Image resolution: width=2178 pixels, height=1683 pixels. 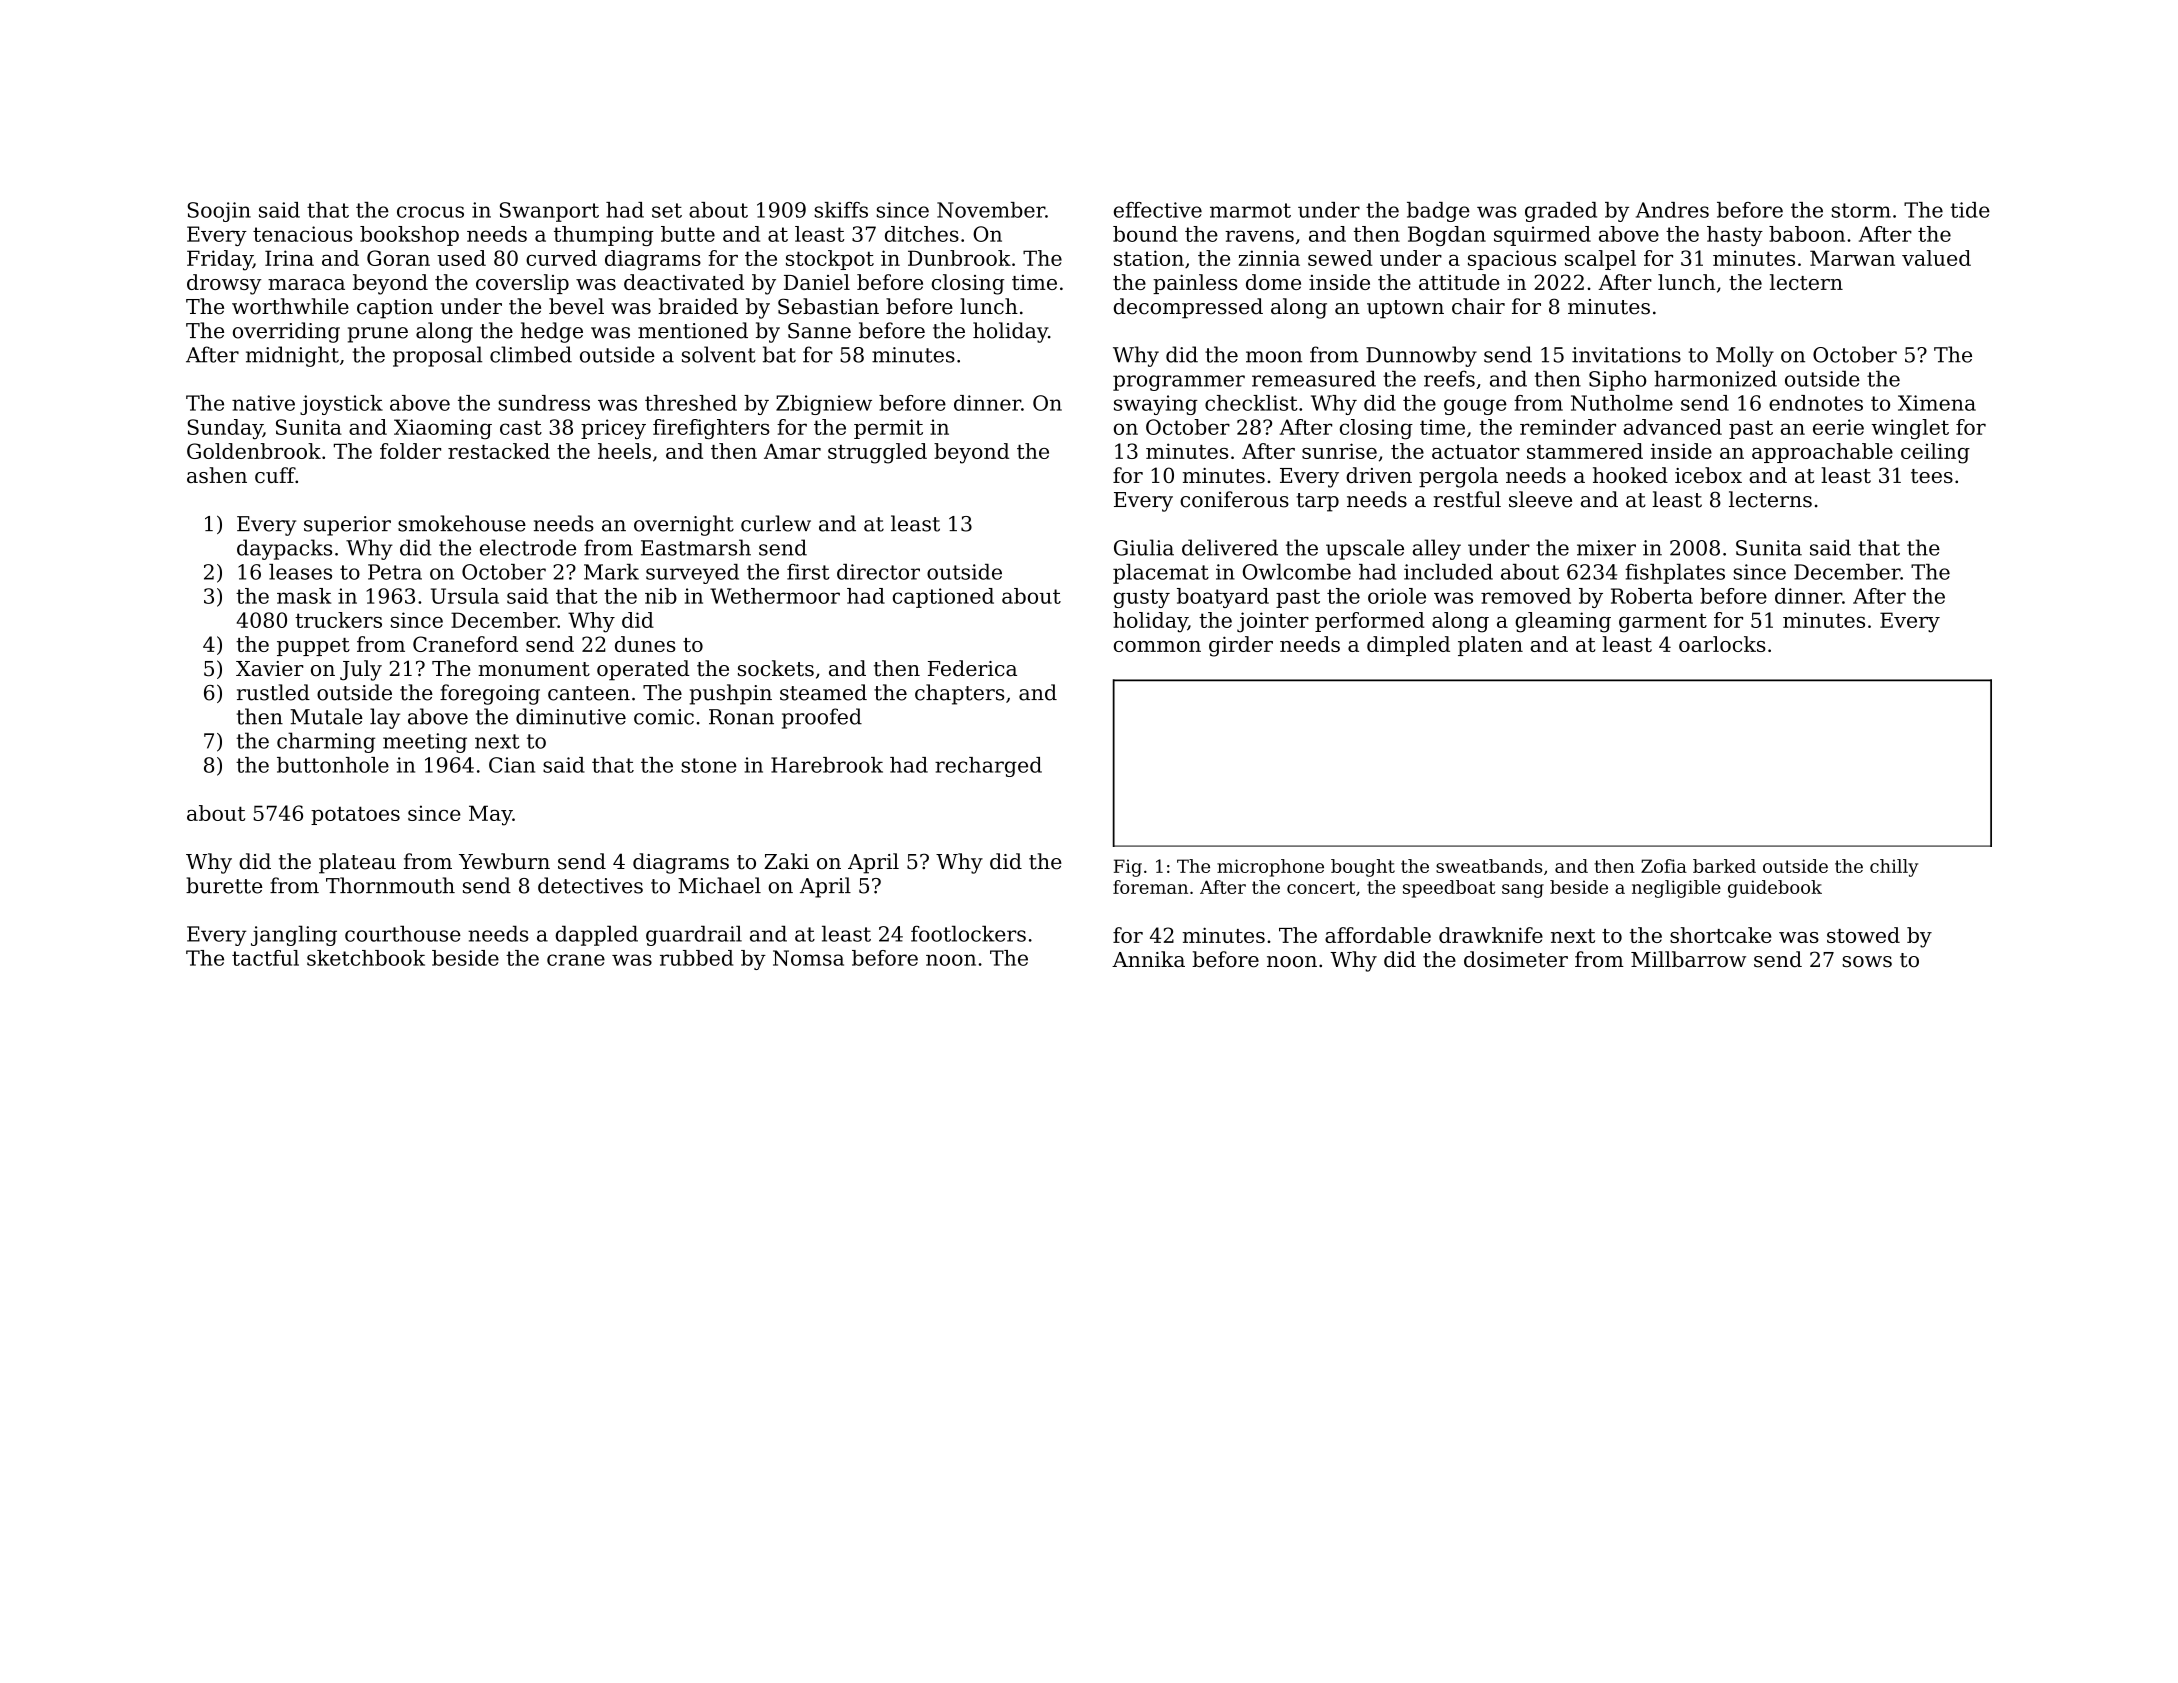 I want to click on barked, so click(x=1724, y=866).
